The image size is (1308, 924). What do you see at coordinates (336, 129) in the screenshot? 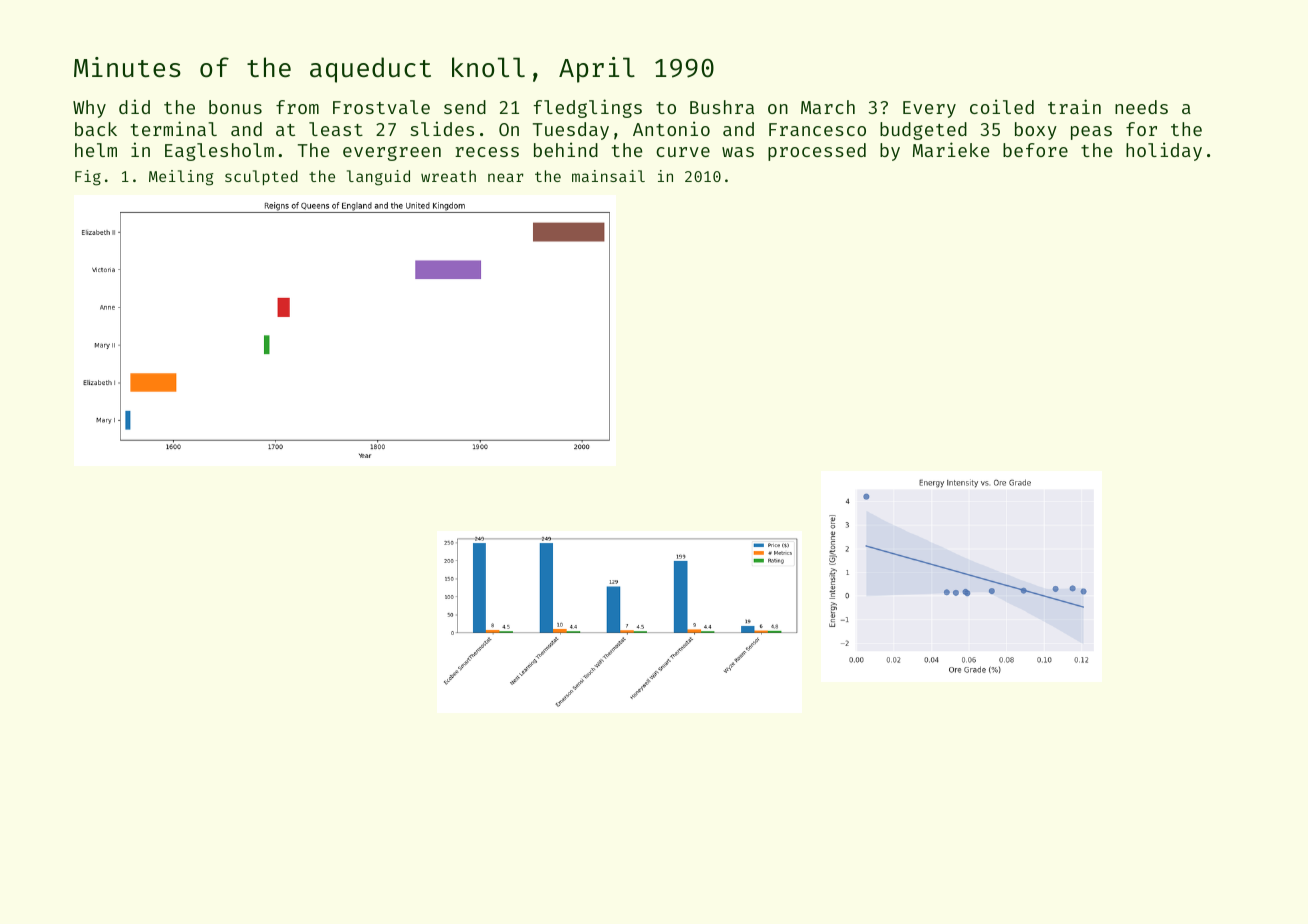
I see `least` at bounding box center [336, 129].
